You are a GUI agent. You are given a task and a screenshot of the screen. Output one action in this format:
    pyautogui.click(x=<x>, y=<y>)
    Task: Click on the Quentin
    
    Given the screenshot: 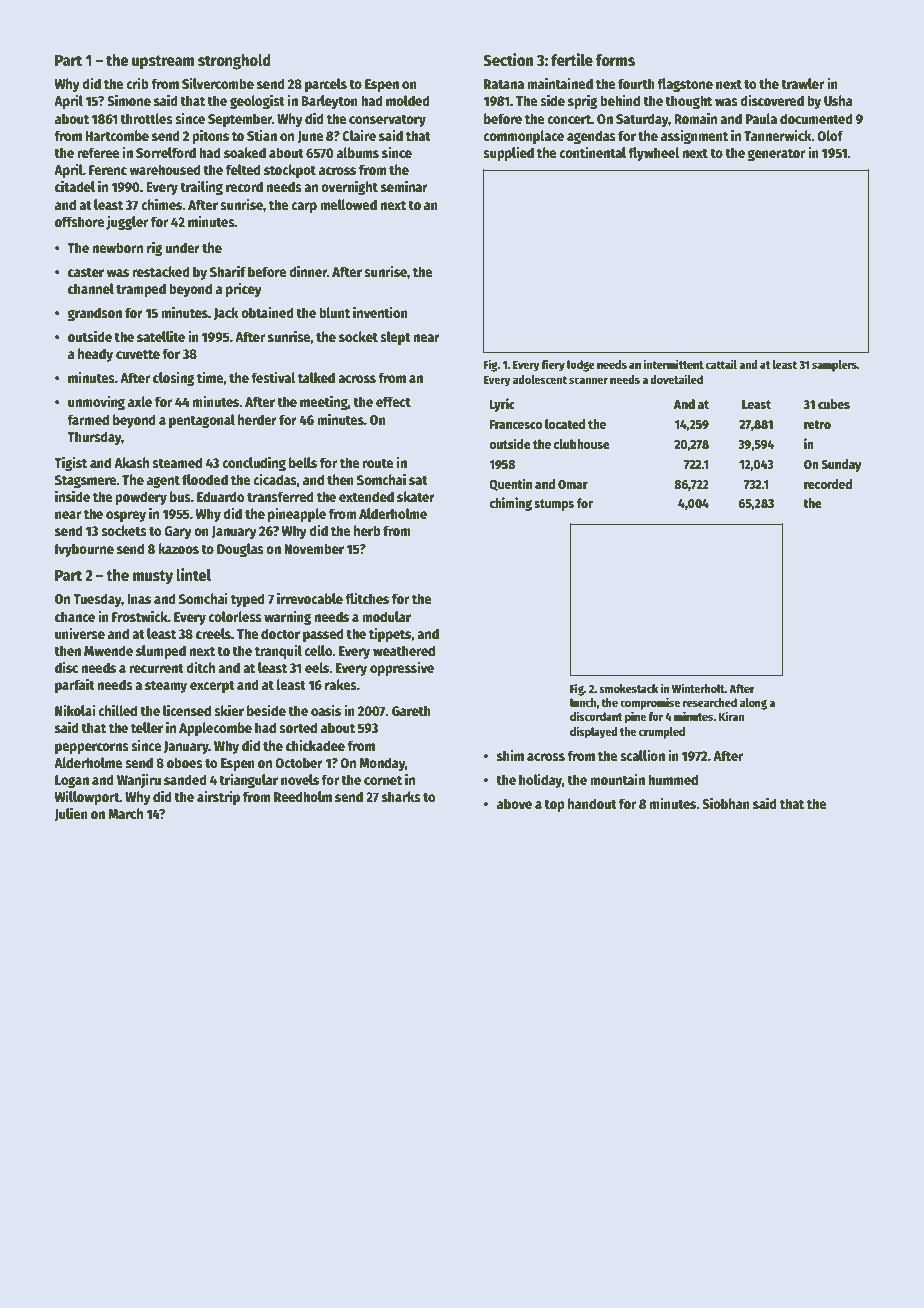 What is the action you would take?
    pyautogui.click(x=510, y=484)
